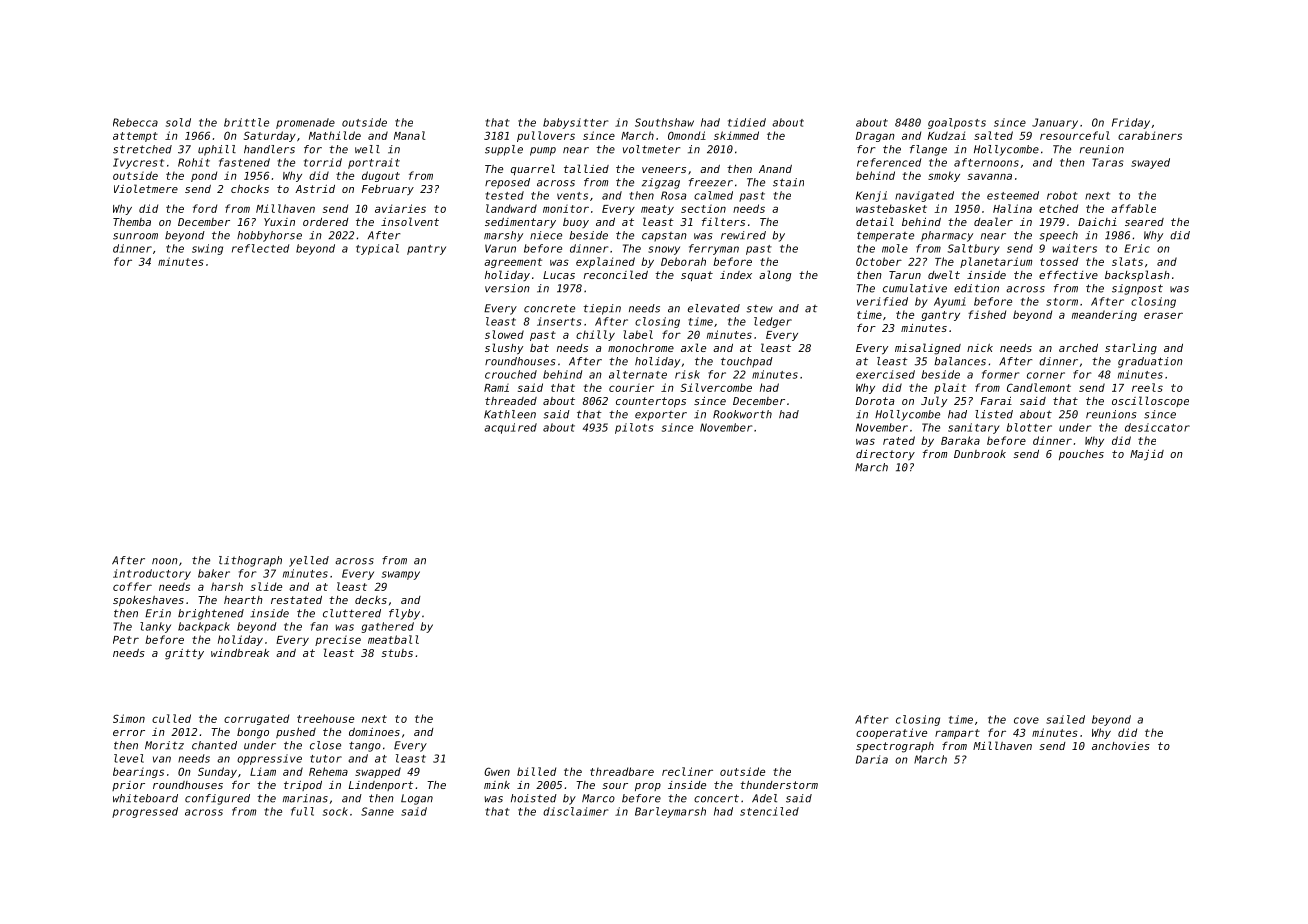 Image resolution: width=1308 pixels, height=924 pixels. Describe the element at coordinates (302, 811) in the image. I see `full` at that location.
